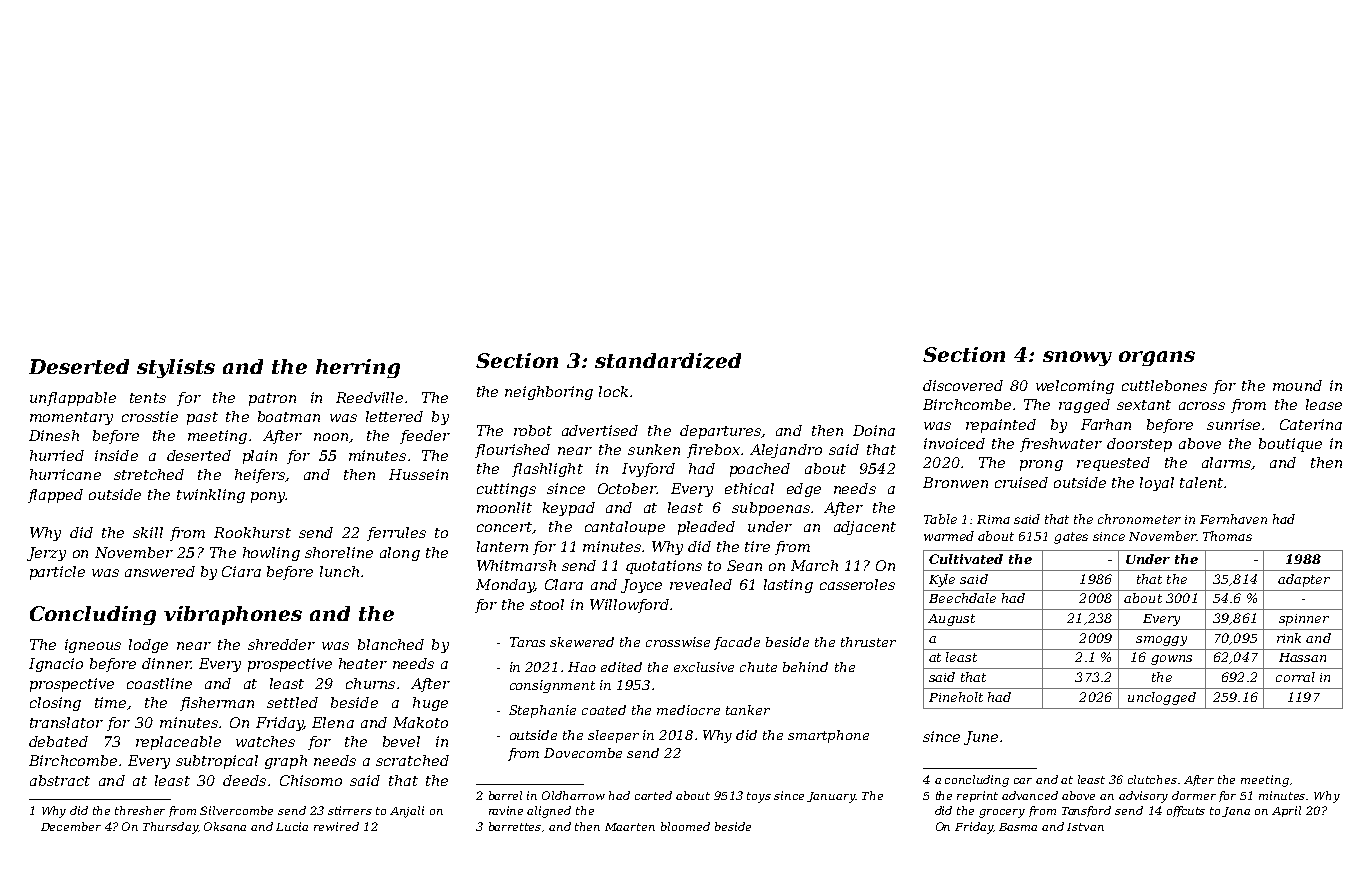 Image resolution: width=1372 pixels, height=887 pixels. Describe the element at coordinates (502, 546) in the screenshot. I see `lantern` at that location.
